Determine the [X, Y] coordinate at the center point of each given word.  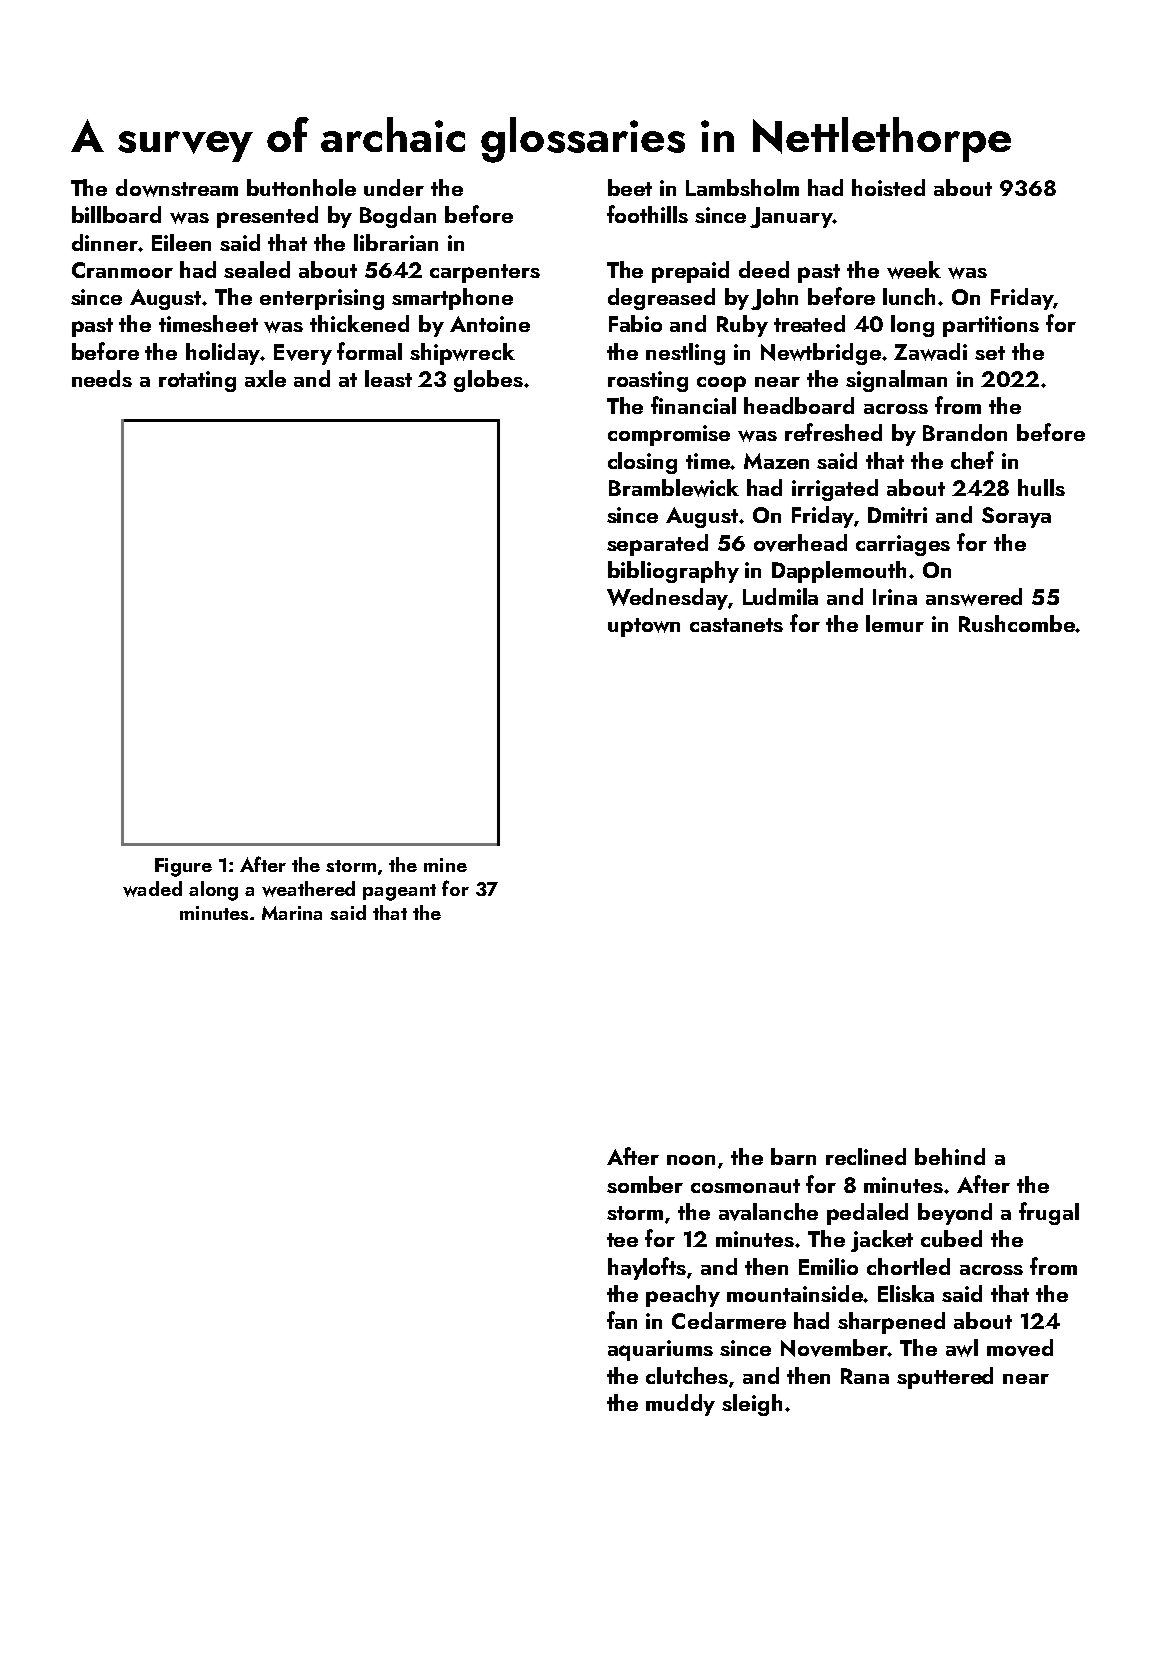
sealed [257, 269]
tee [622, 1240]
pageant [399, 892]
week [914, 270]
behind [950, 1156]
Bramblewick [674, 488]
